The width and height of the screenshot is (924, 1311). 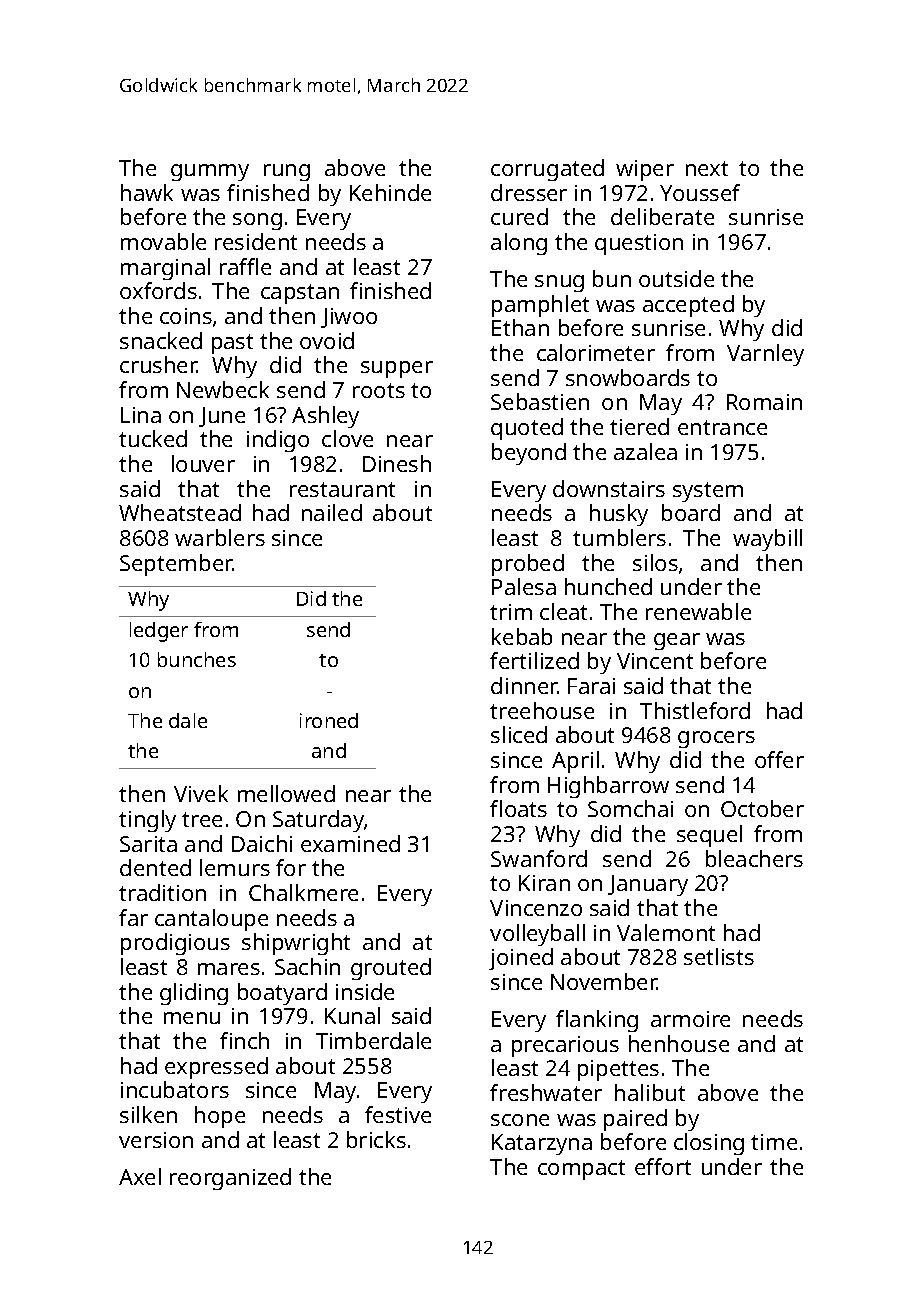 I want to click on armoire, so click(x=690, y=1019).
